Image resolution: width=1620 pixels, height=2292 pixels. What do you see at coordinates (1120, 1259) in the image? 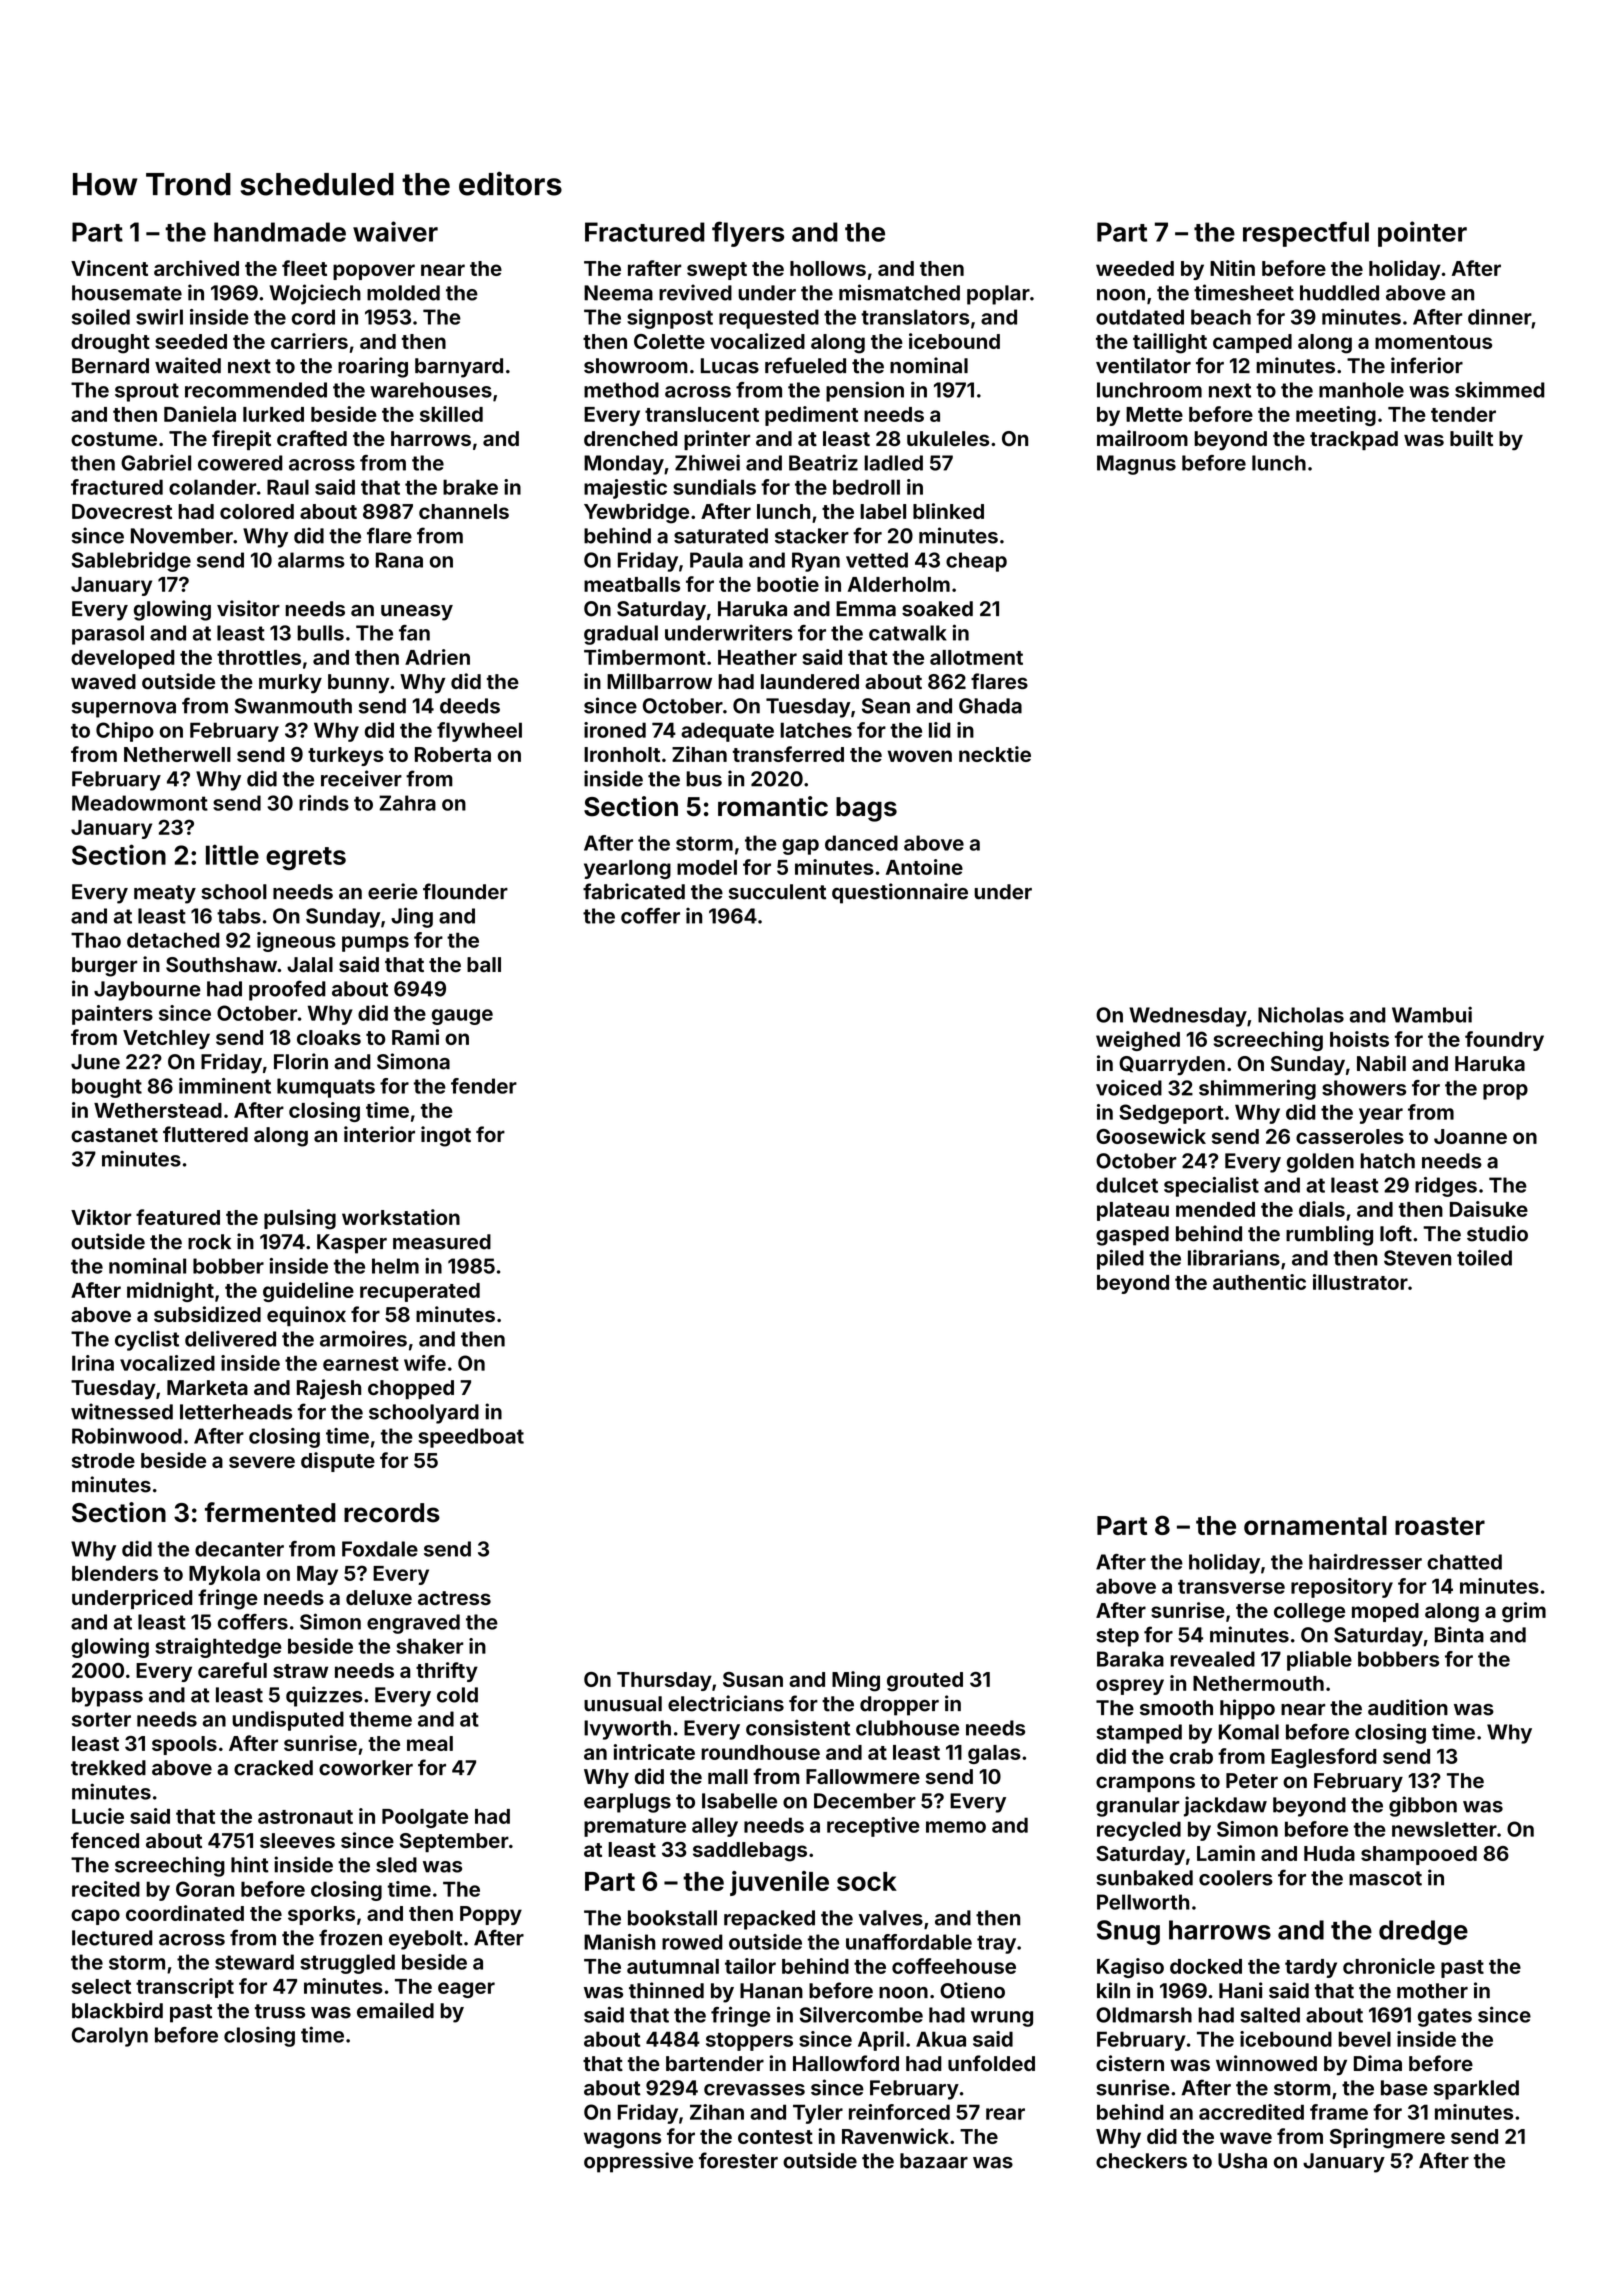
I see `piled` at bounding box center [1120, 1259].
